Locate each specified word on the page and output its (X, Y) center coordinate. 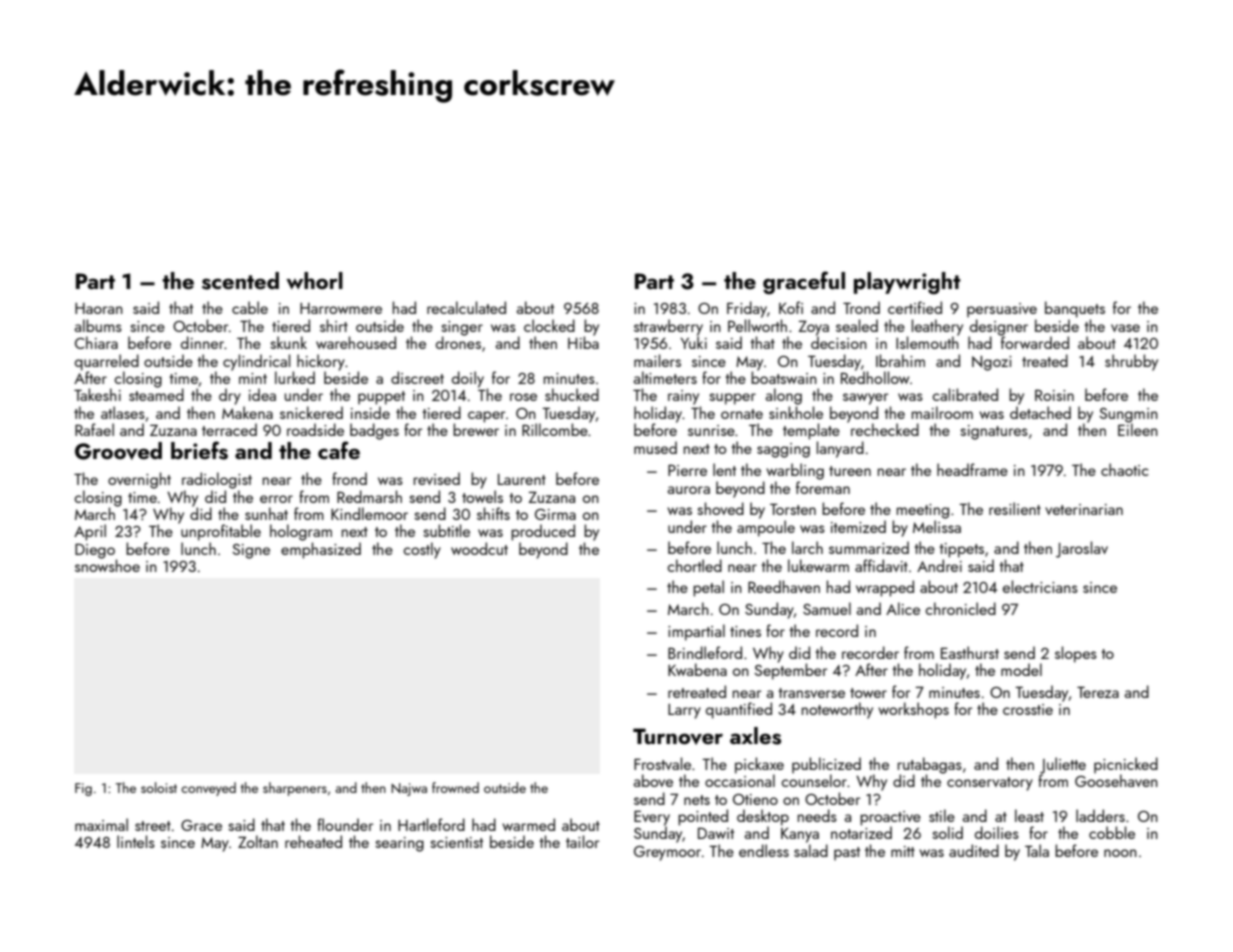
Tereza (1098, 692)
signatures (994, 432)
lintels (136, 841)
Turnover (678, 736)
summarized (869, 547)
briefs (199, 450)
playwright (907, 283)
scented (240, 281)
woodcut (479, 548)
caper (486, 417)
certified (915, 307)
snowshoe (107, 565)
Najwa (409, 789)
